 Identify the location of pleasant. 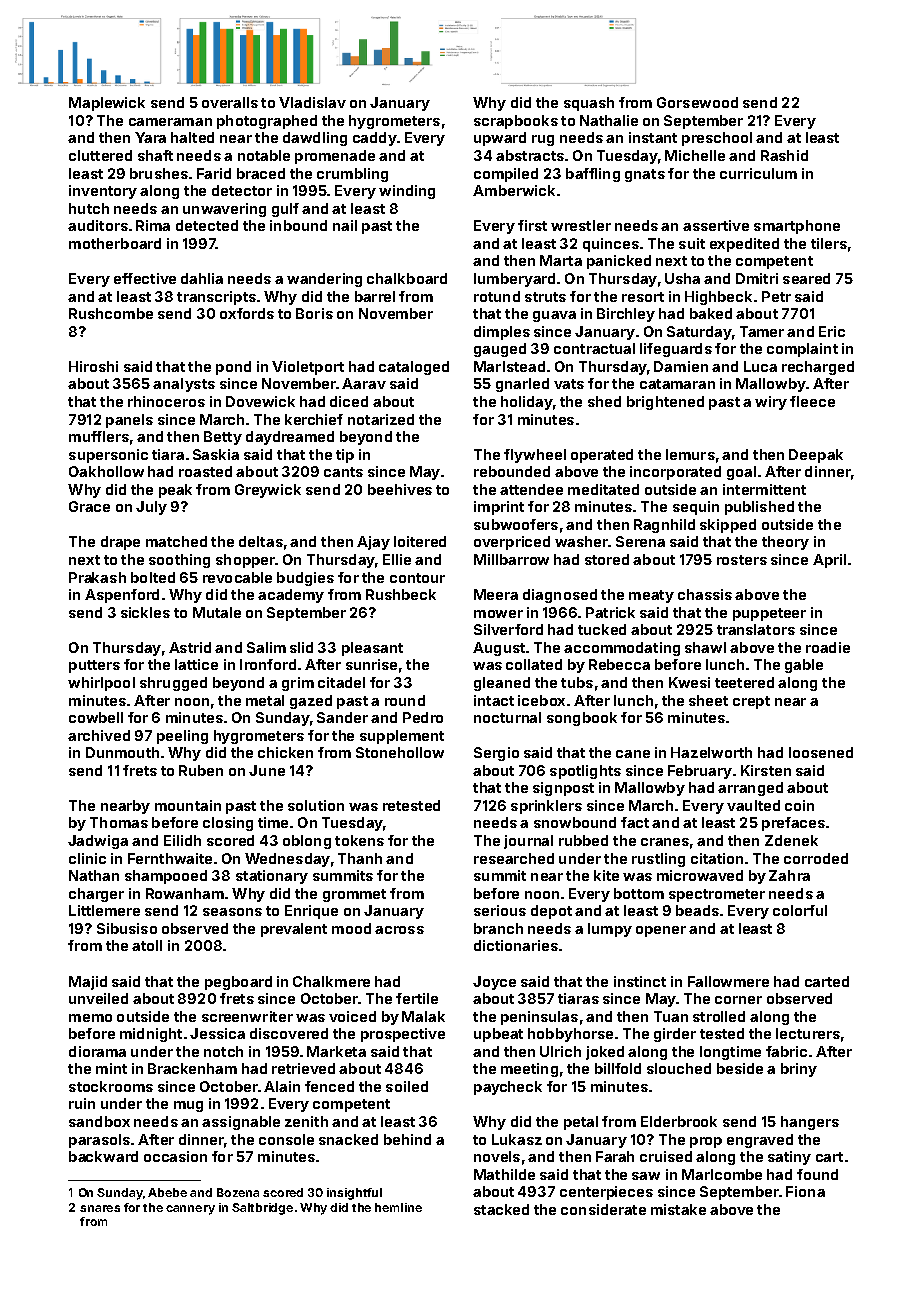
(372, 649).
